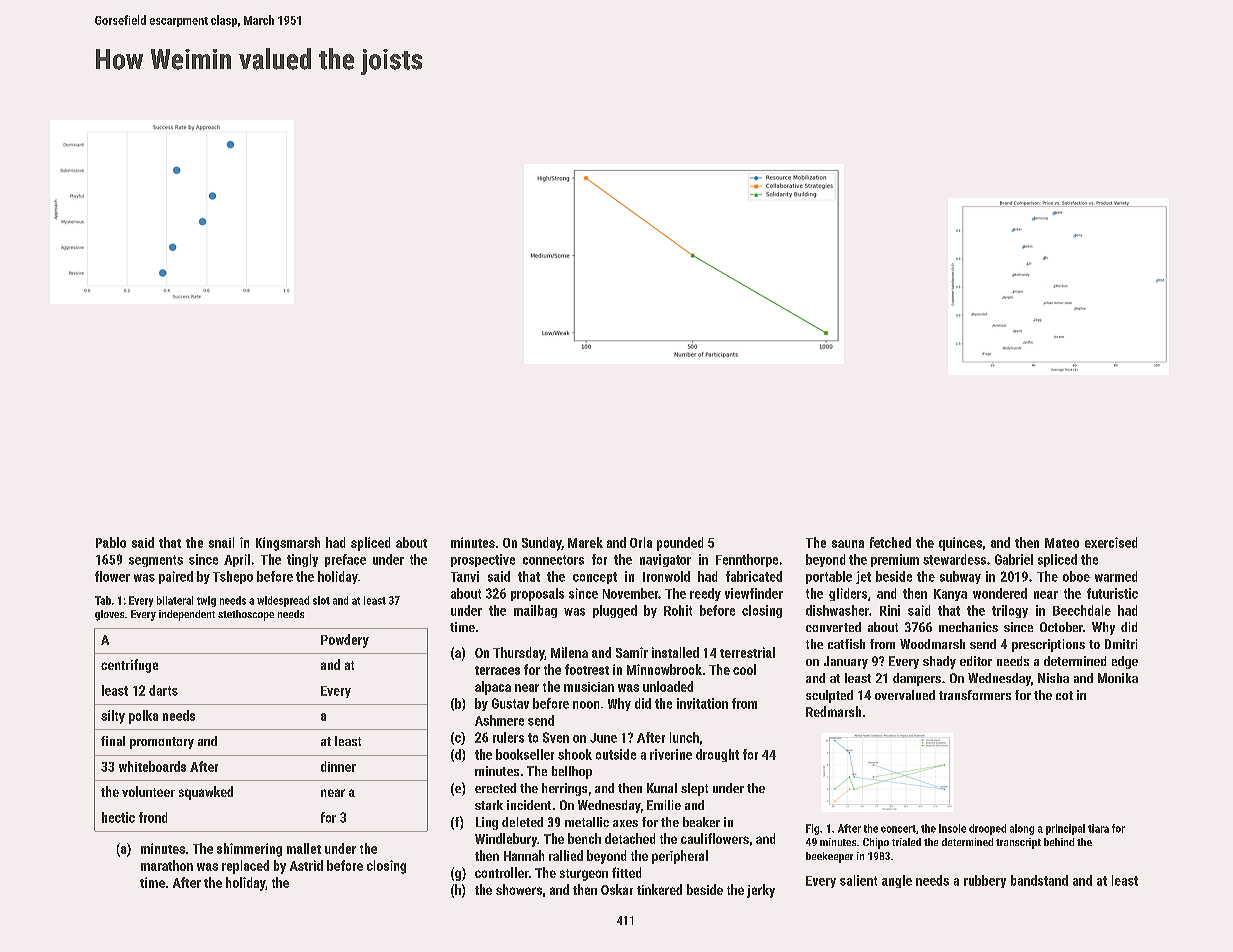 The width and height of the screenshot is (1233, 952). I want to click on marathon, so click(167, 865).
